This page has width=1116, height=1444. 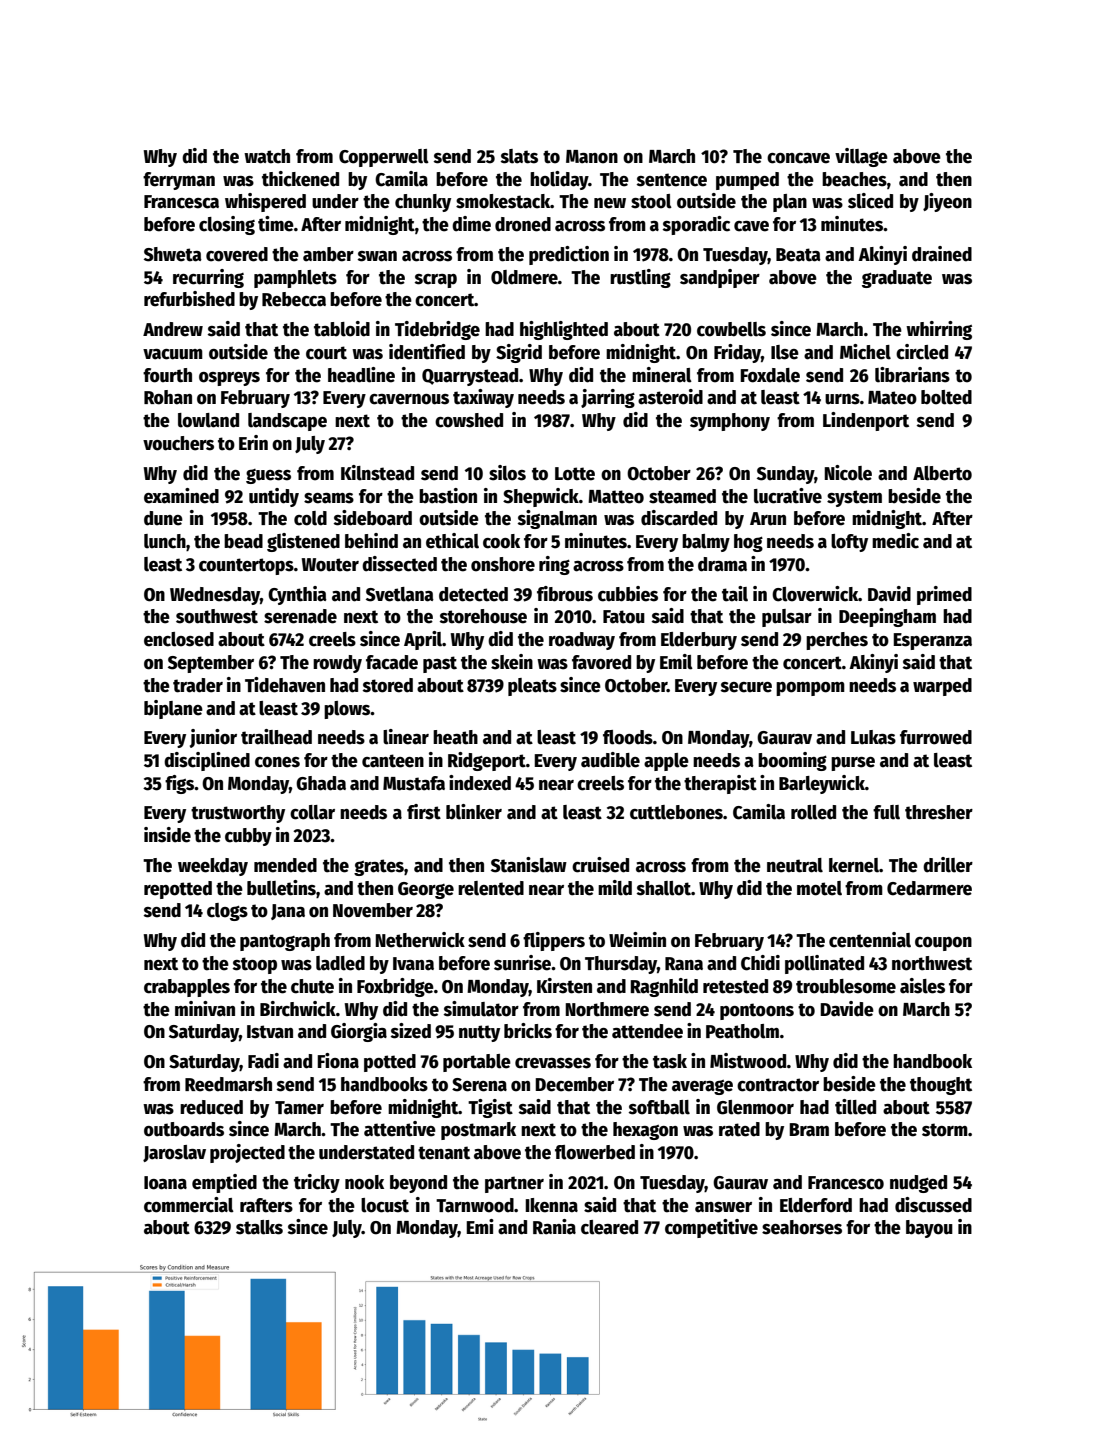 I want to click on circled, so click(x=922, y=352).
